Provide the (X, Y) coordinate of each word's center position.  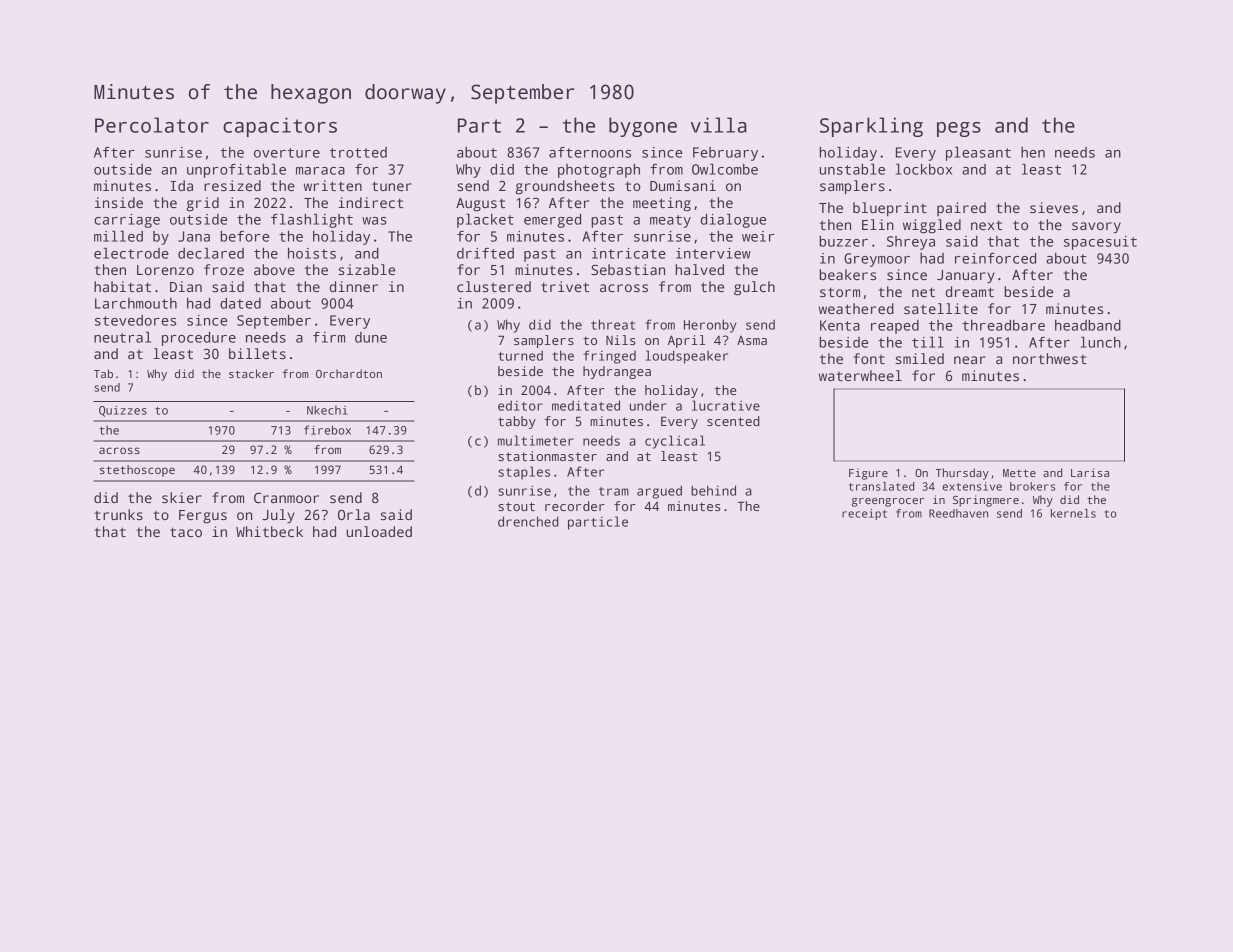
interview (713, 253)
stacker (251, 373)
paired (961, 209)
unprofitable (236, 171)
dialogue (733, 221)
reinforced (995, 258)
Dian (186, 286)
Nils (621, 340)
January (966, 277)
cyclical (675, 442)
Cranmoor (286, 497)
